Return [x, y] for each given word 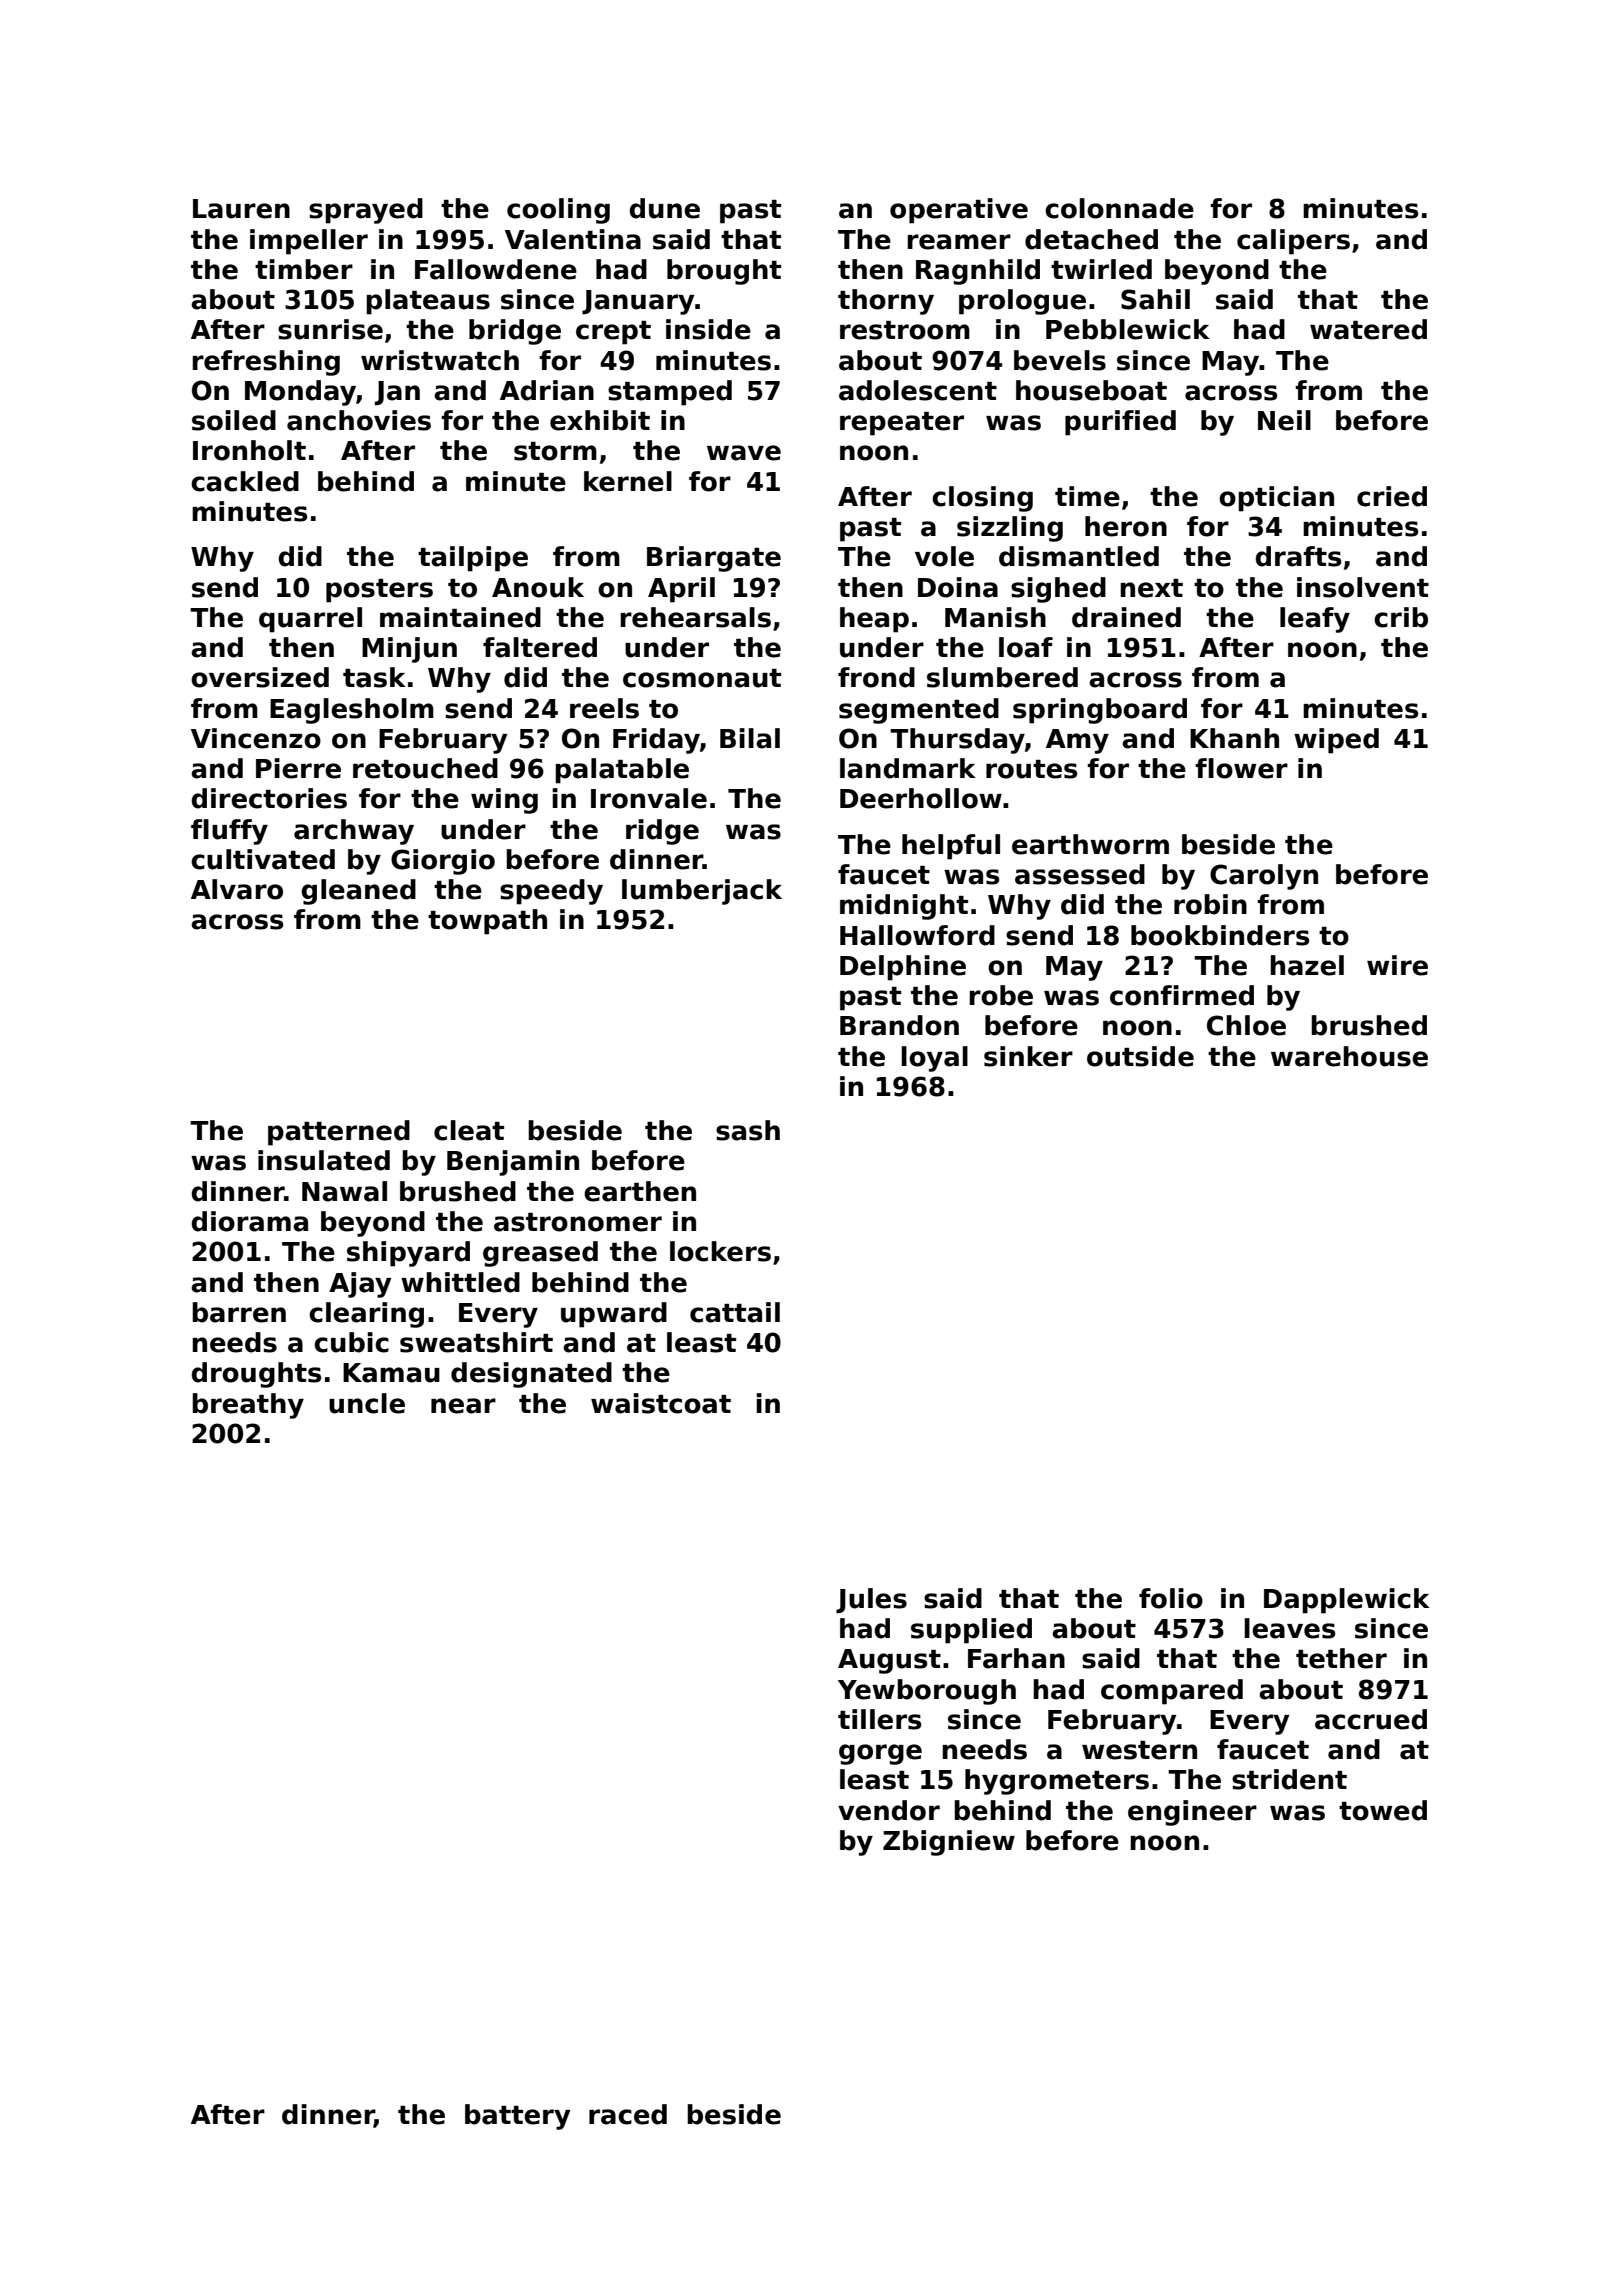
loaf [1026, 647]
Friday [656, 741]
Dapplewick [1347, 1601]
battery [518, 2117]
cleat [469, 1130]
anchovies [359, 420]
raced [628, 2114]
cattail [735, 1312]
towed [1383, 1810]
